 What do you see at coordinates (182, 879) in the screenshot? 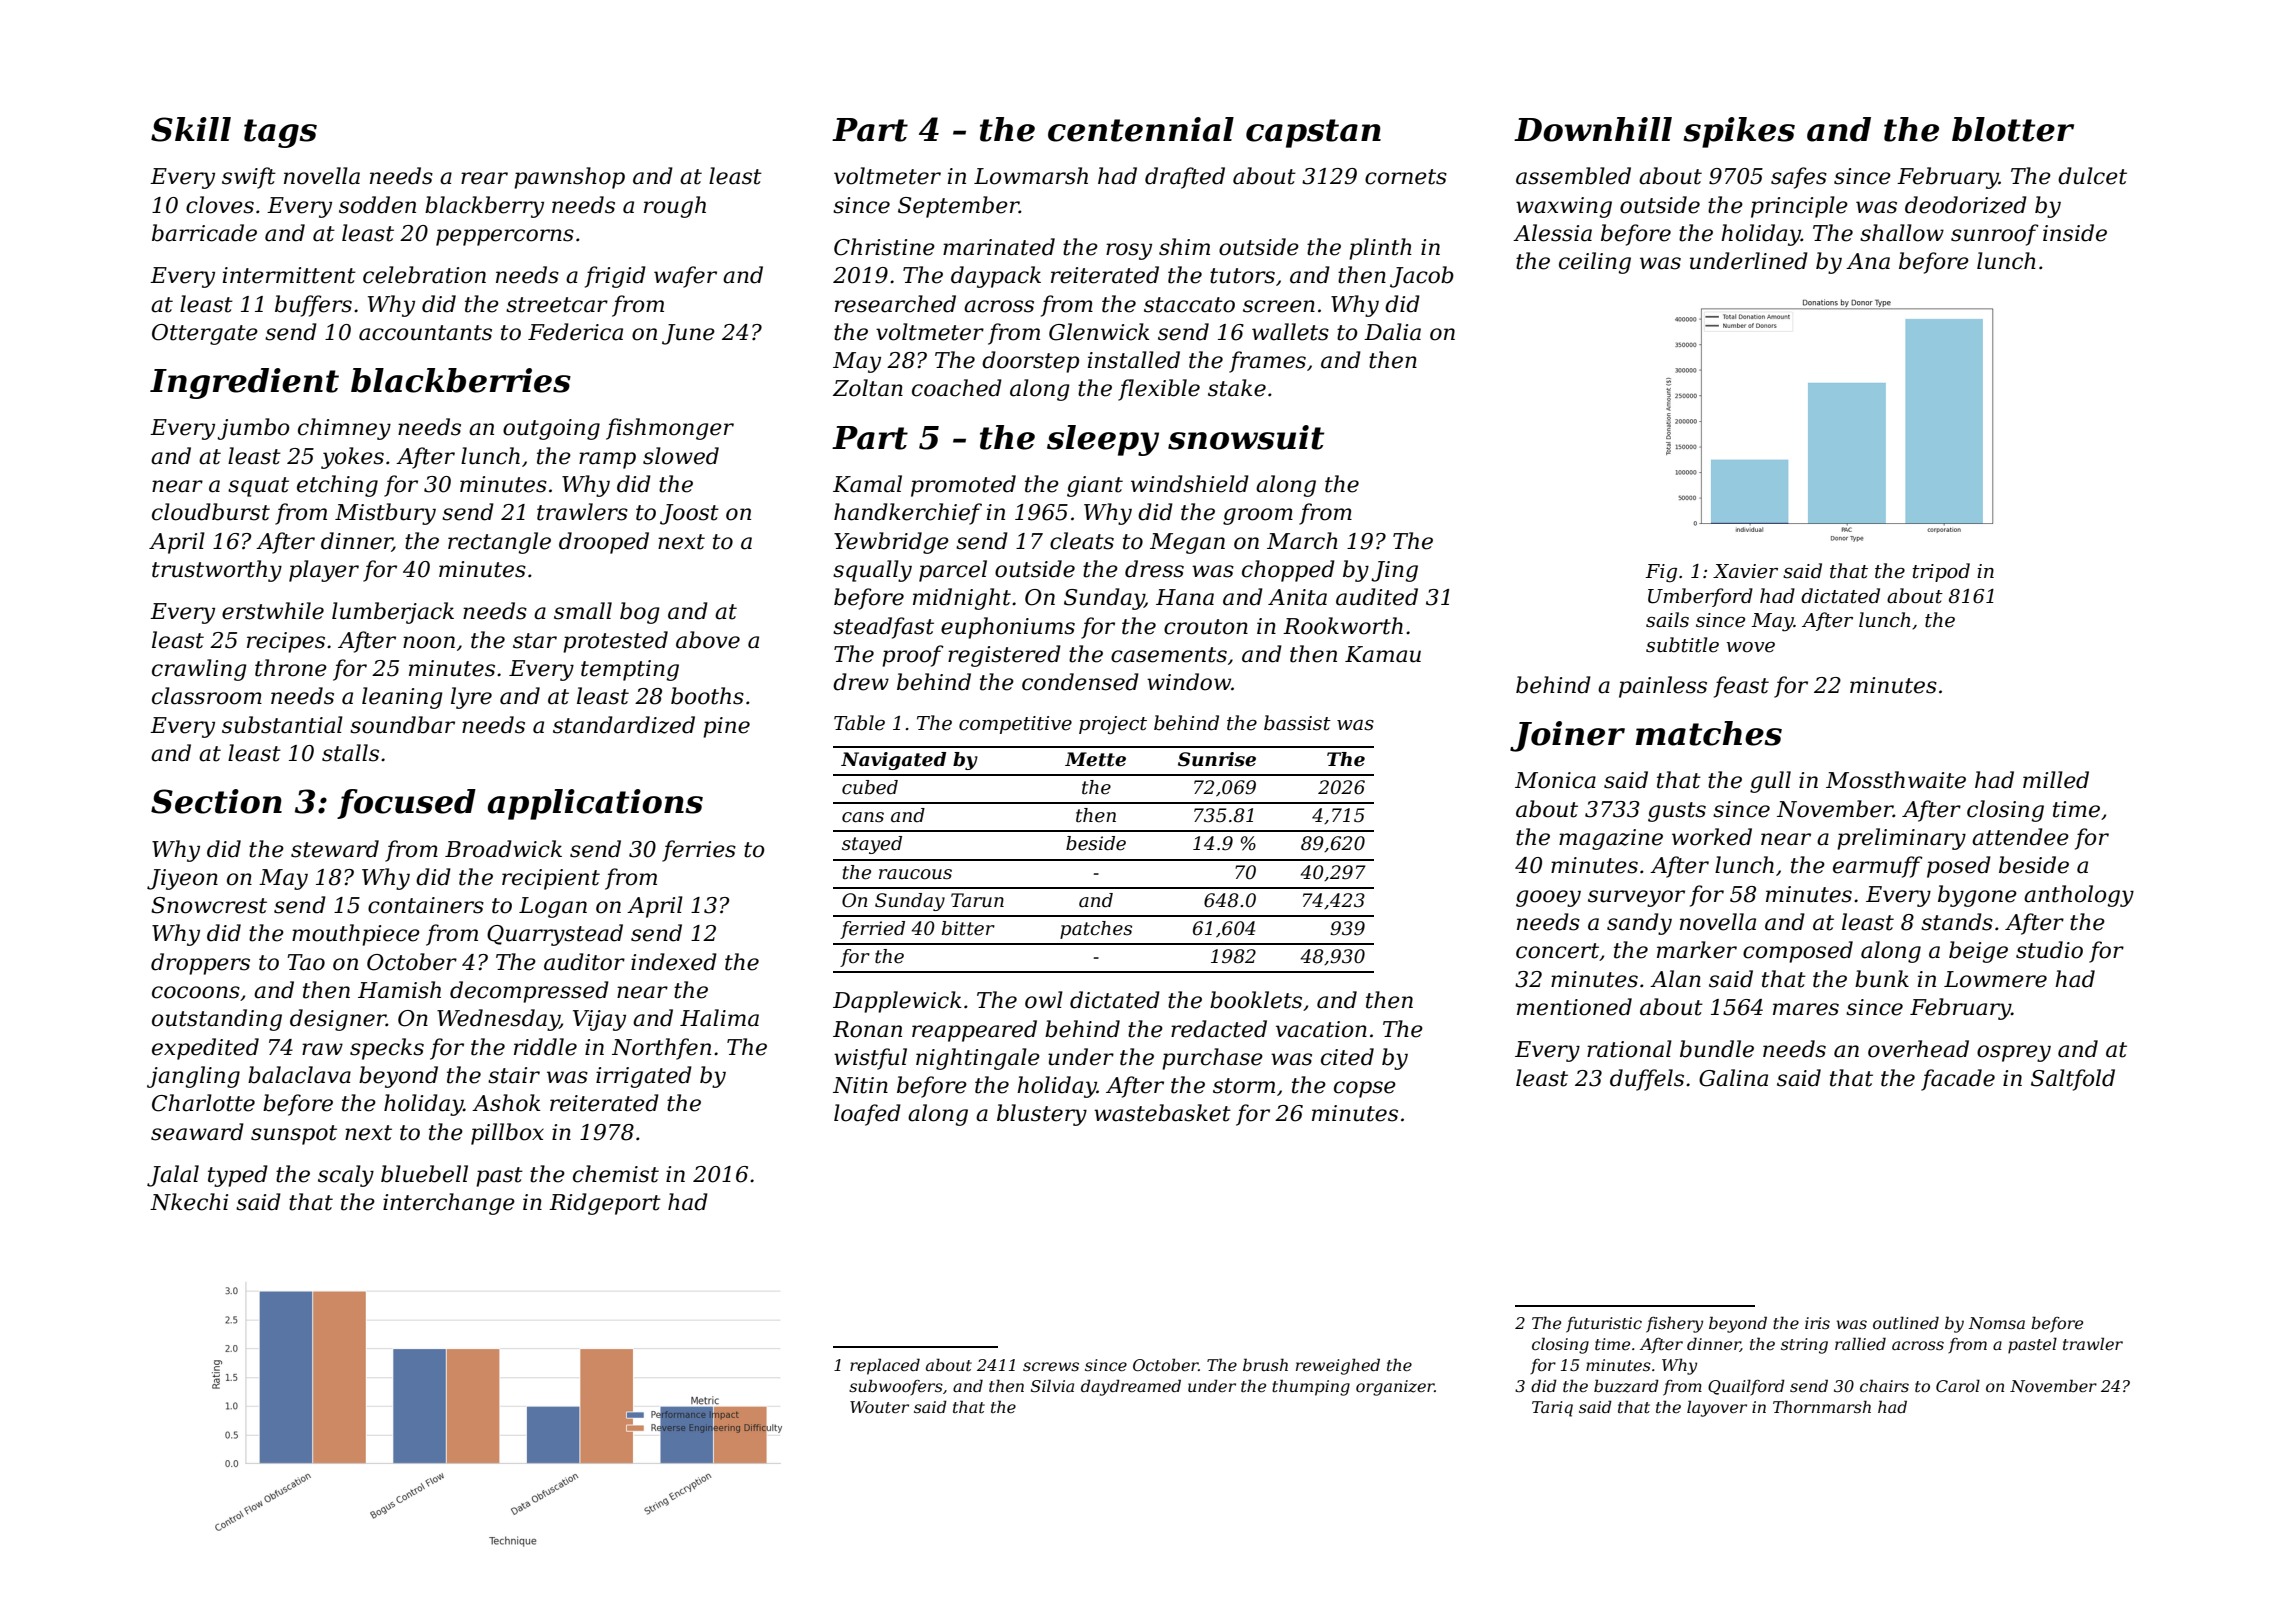
I see `Jiyeon` at bounding box center [182, 879].
